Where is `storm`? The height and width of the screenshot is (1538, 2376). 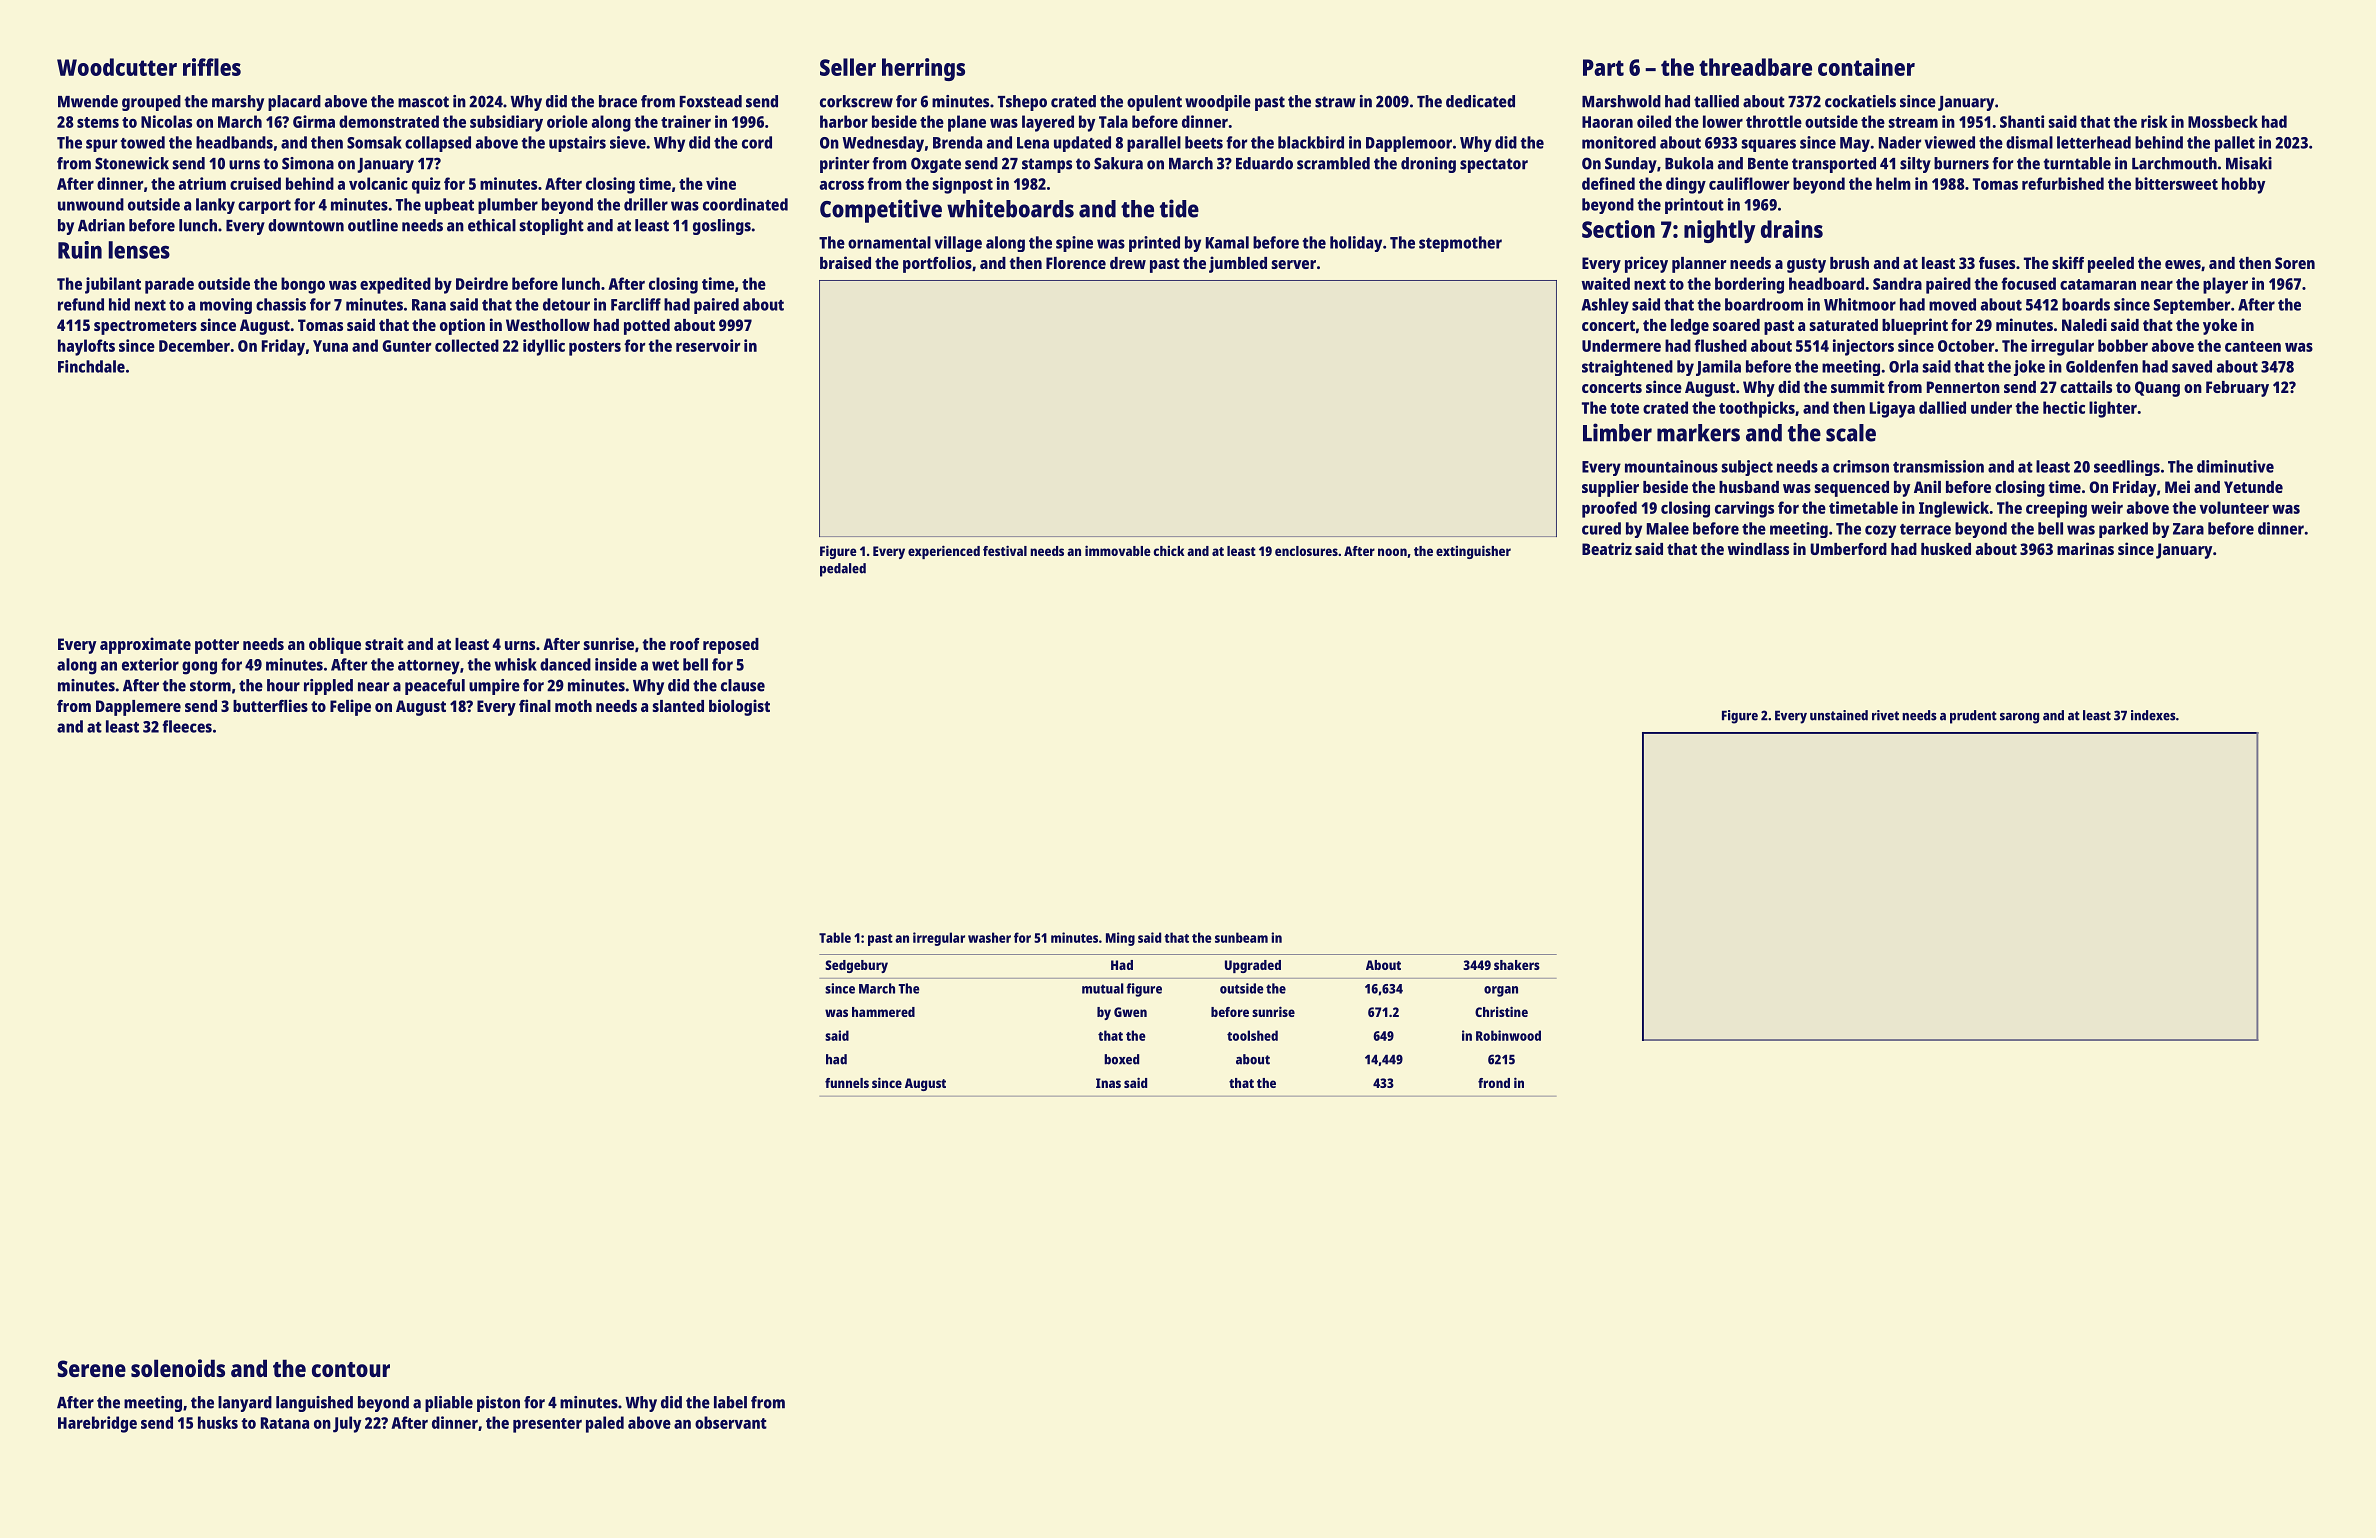 storm is located at coordinates (210, 686).
